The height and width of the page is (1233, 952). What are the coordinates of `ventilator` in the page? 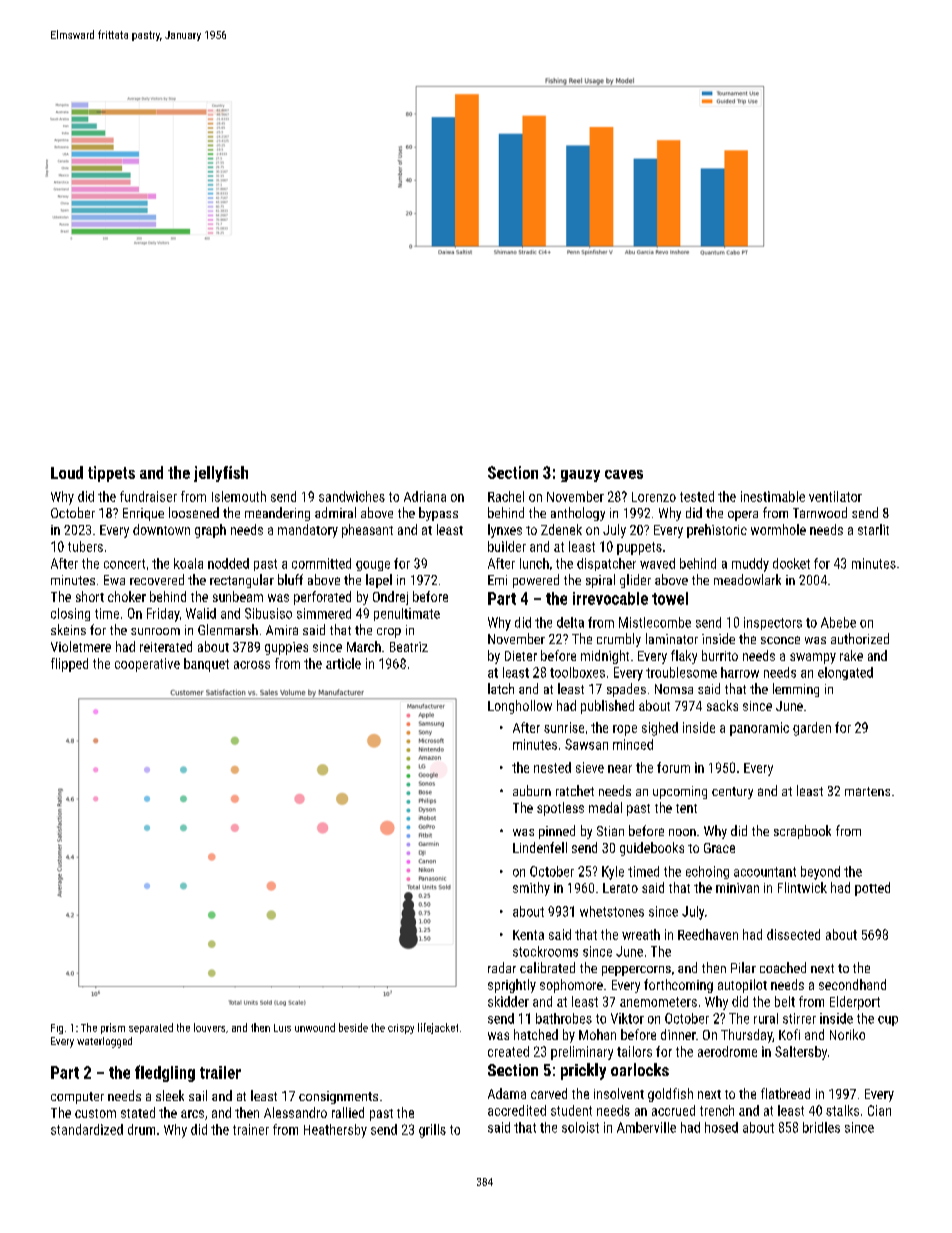 It's located at (835, 496).
